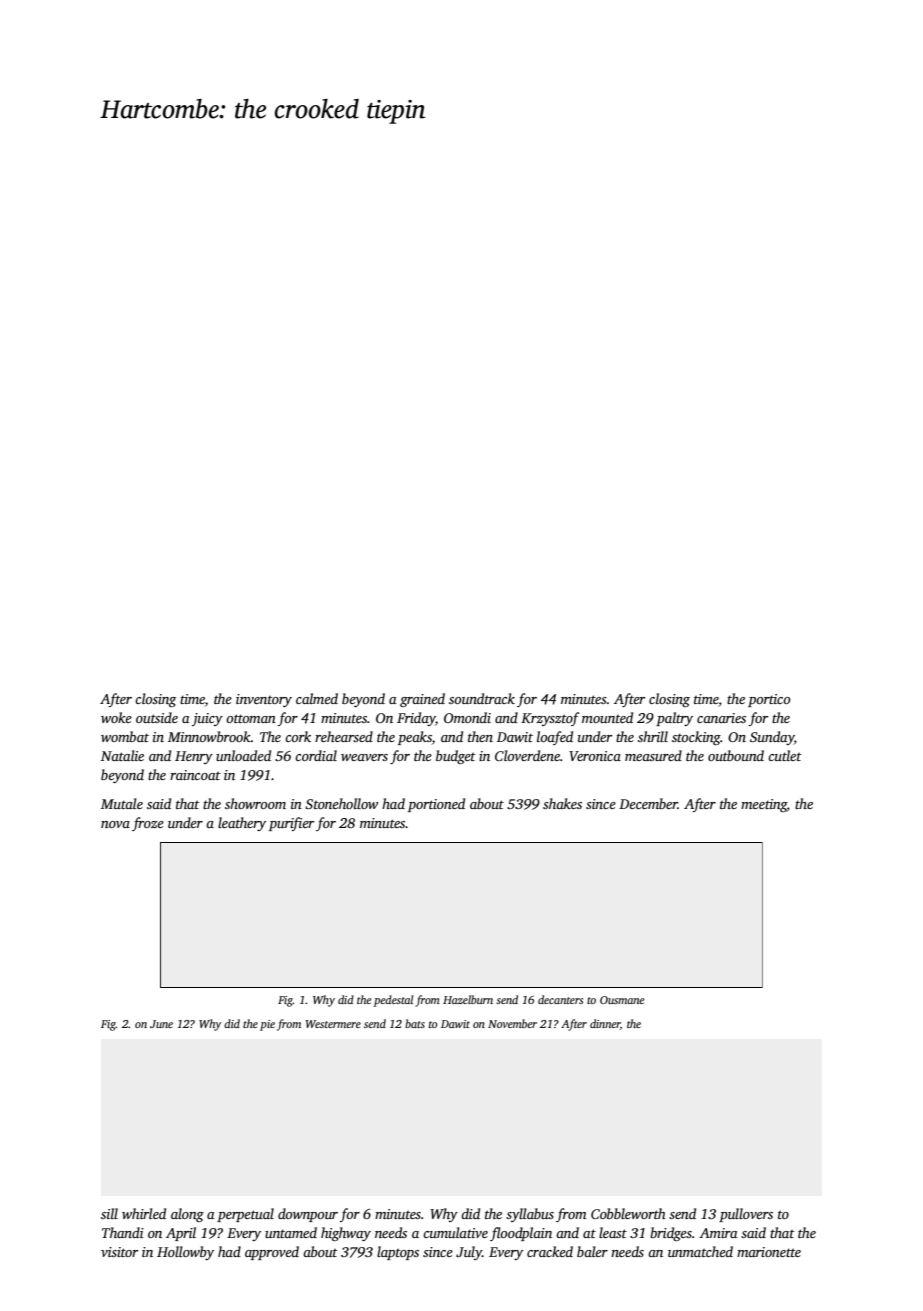 This screenshot has width=923, height=1311. I want to click on meeting, so click(764, 805).
